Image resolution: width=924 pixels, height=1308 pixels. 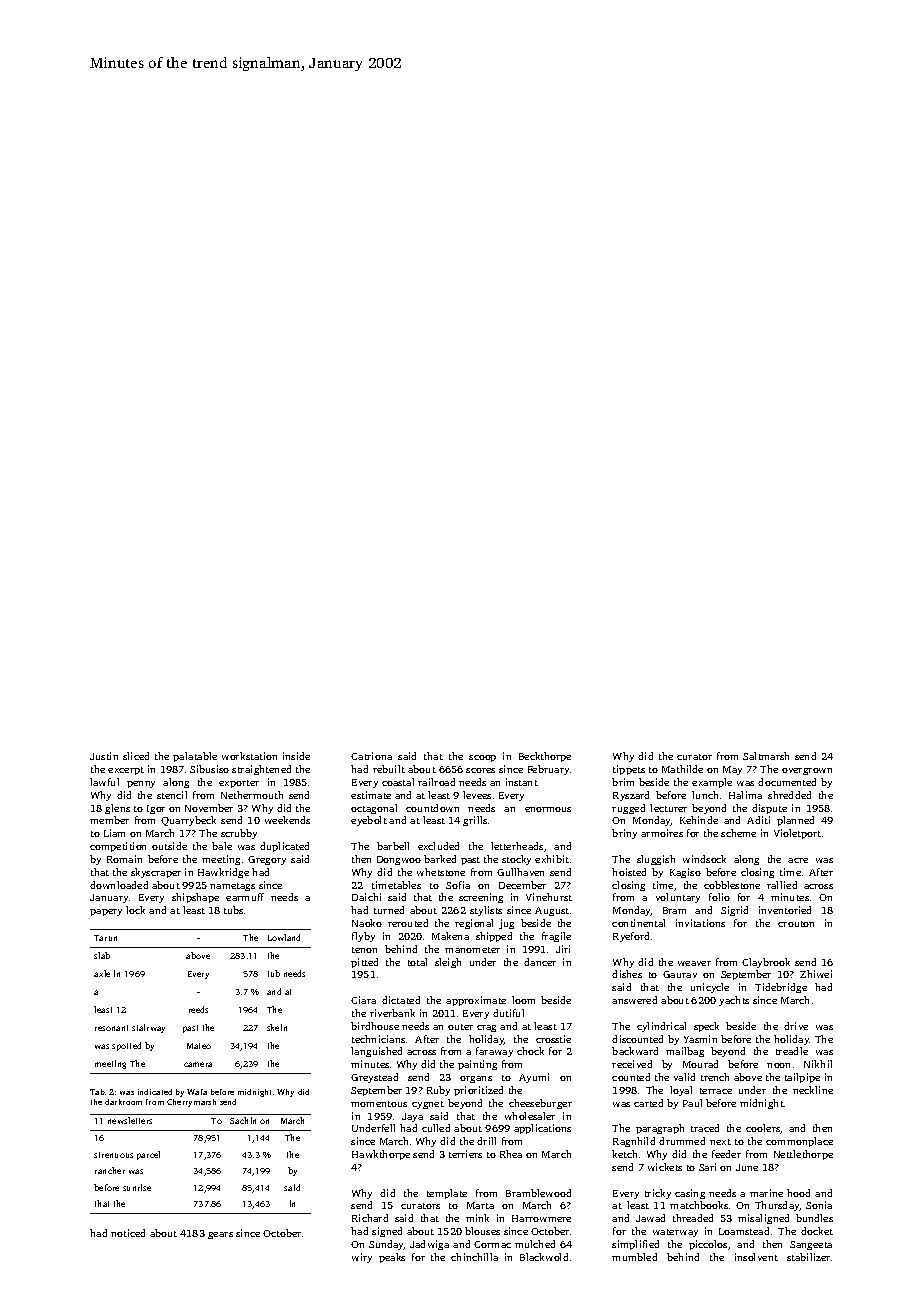 I want to click on wiry, so click(x=362, y=1258).
